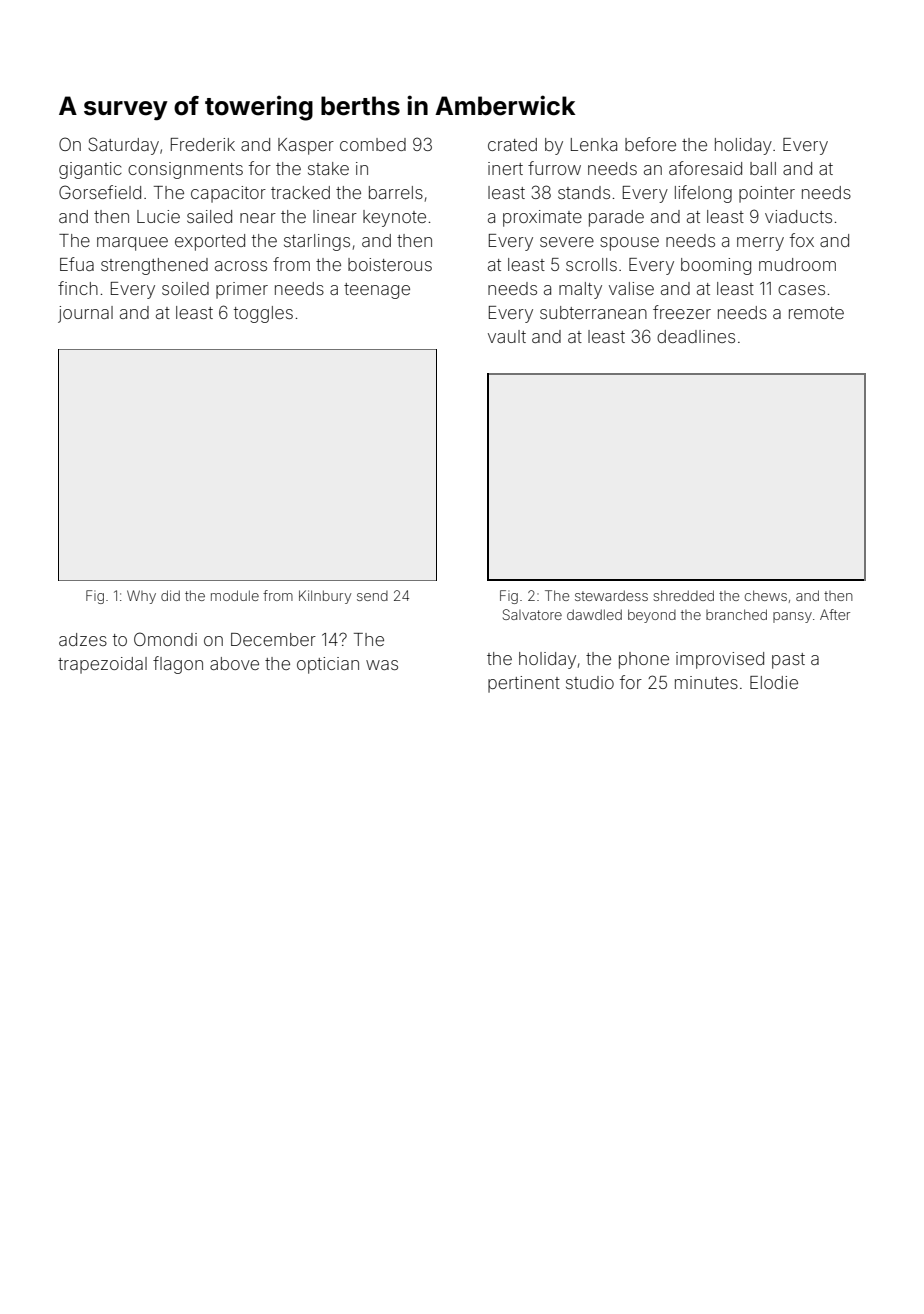 The height and width of the document is (1314, 924). What do you see at coordinates (507, 336) in the document?
I see `vault` at bounding box center [507, 336].
